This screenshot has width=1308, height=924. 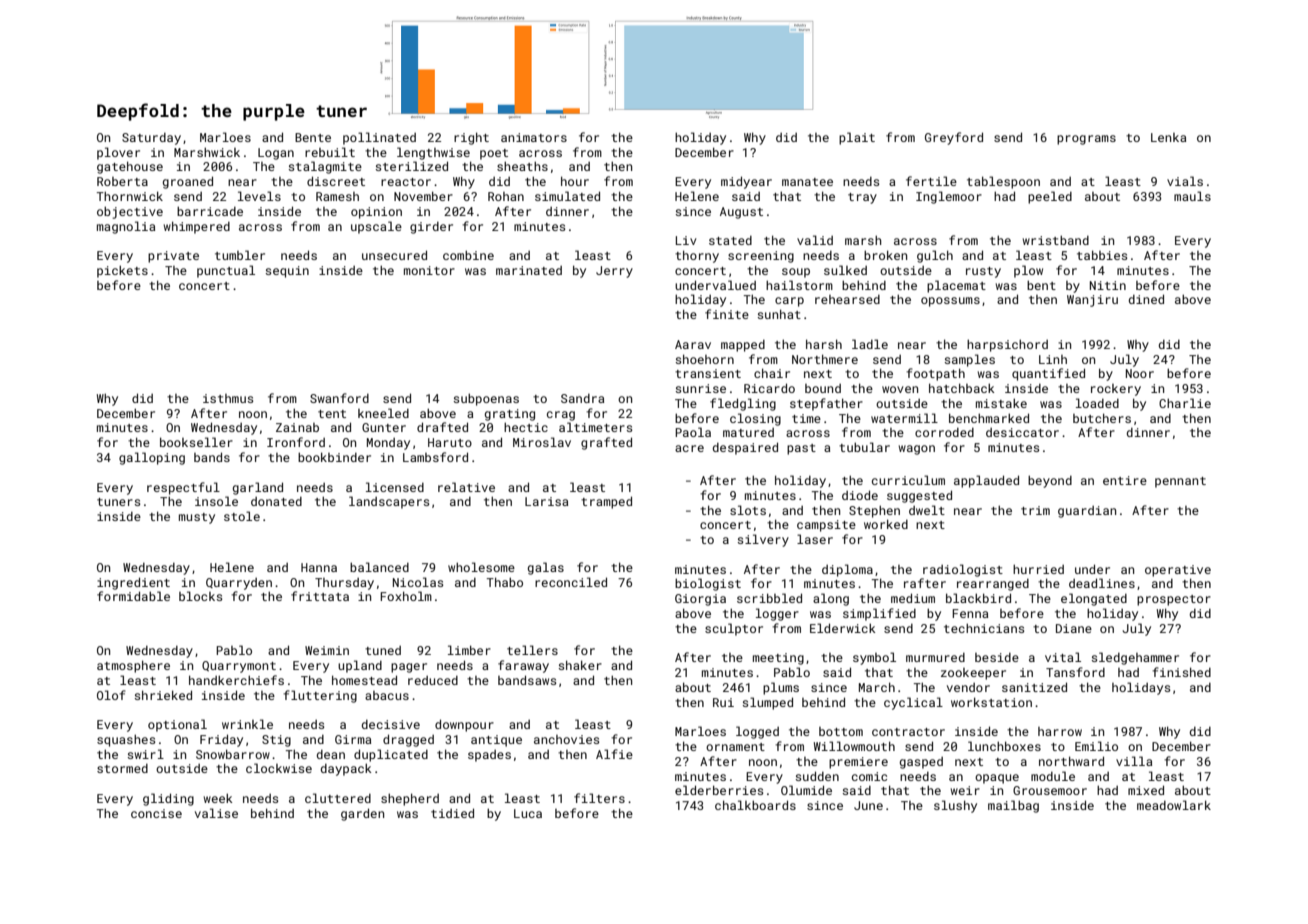 What do you see at coordinates (339, 398) in the screenshot?
I see `Swanford` at bounding box center [339, 398].
